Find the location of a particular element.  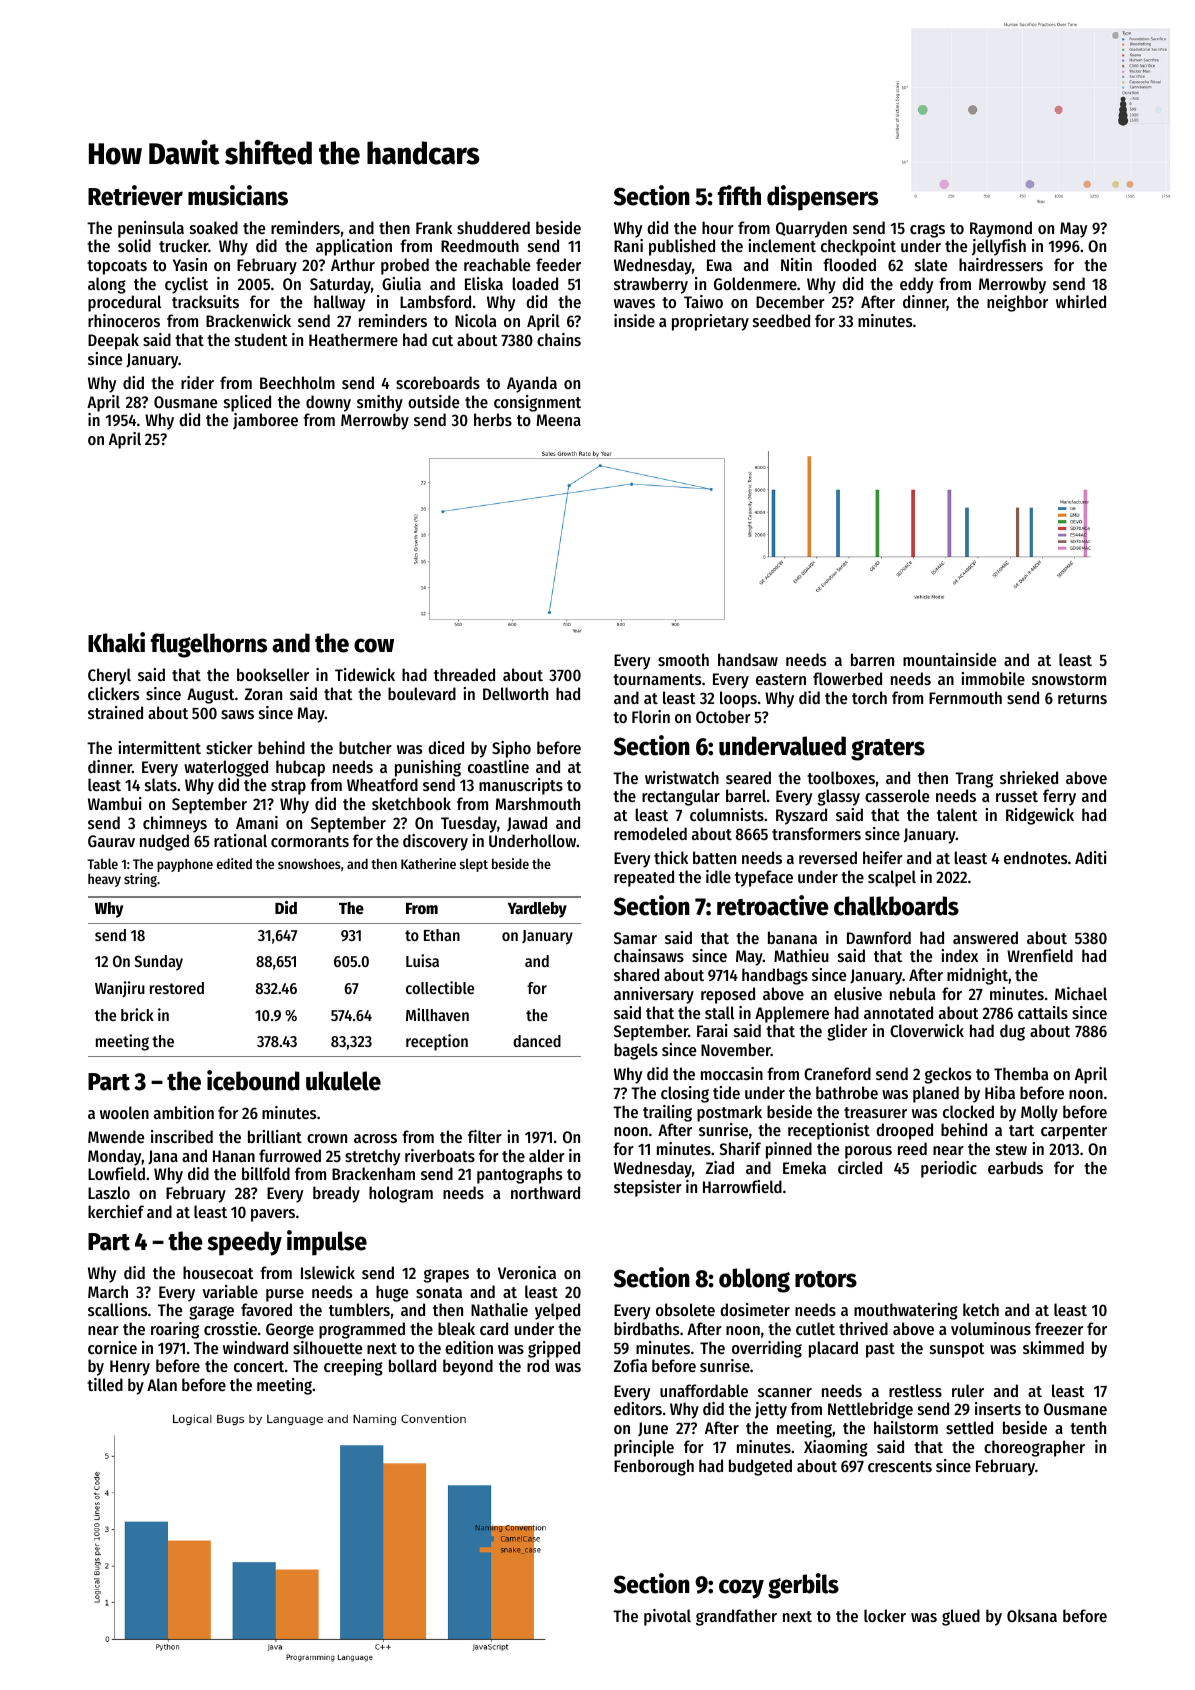

Michael is located at coordinates (1081, 993).
